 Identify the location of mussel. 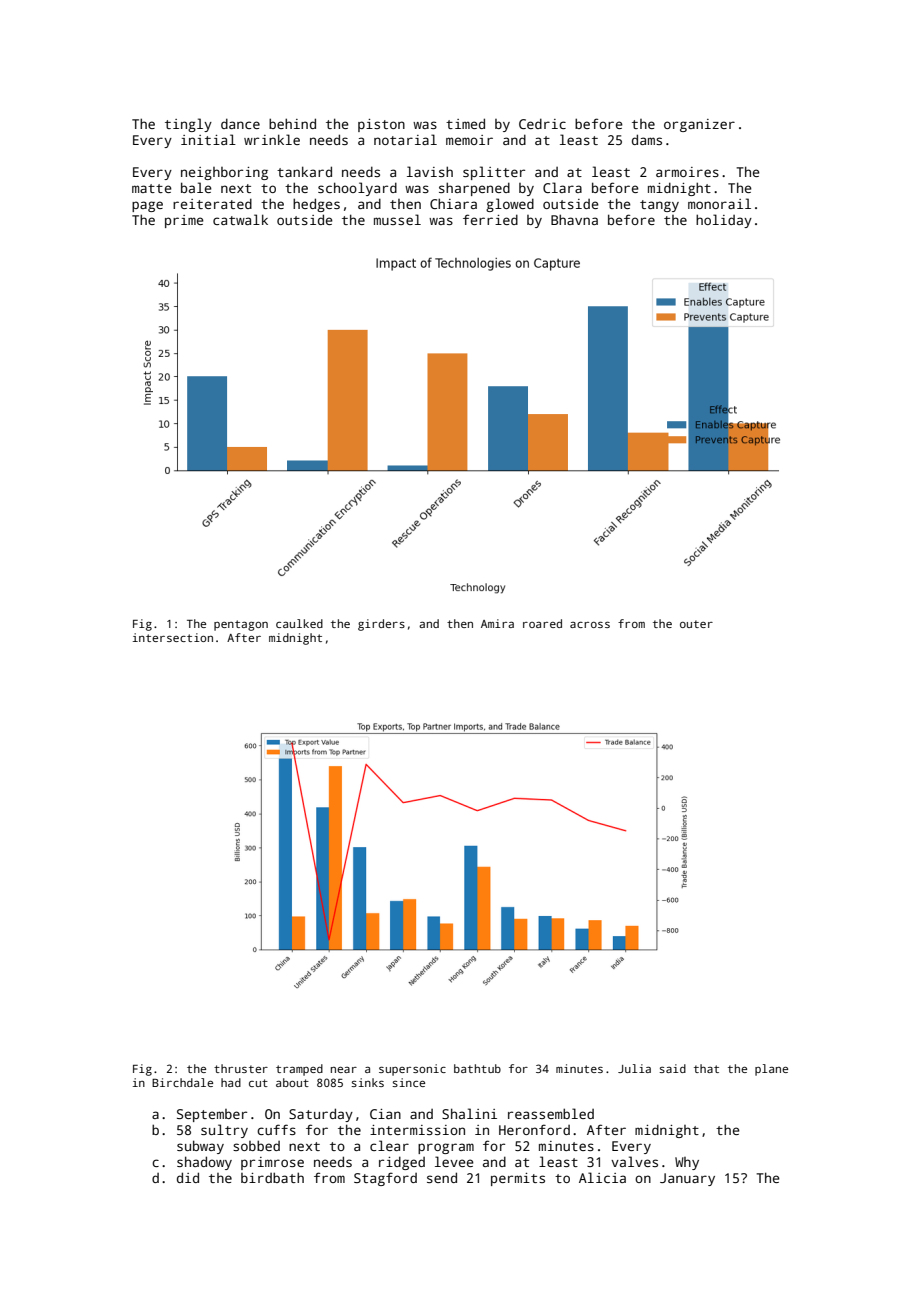
(397, 219).
